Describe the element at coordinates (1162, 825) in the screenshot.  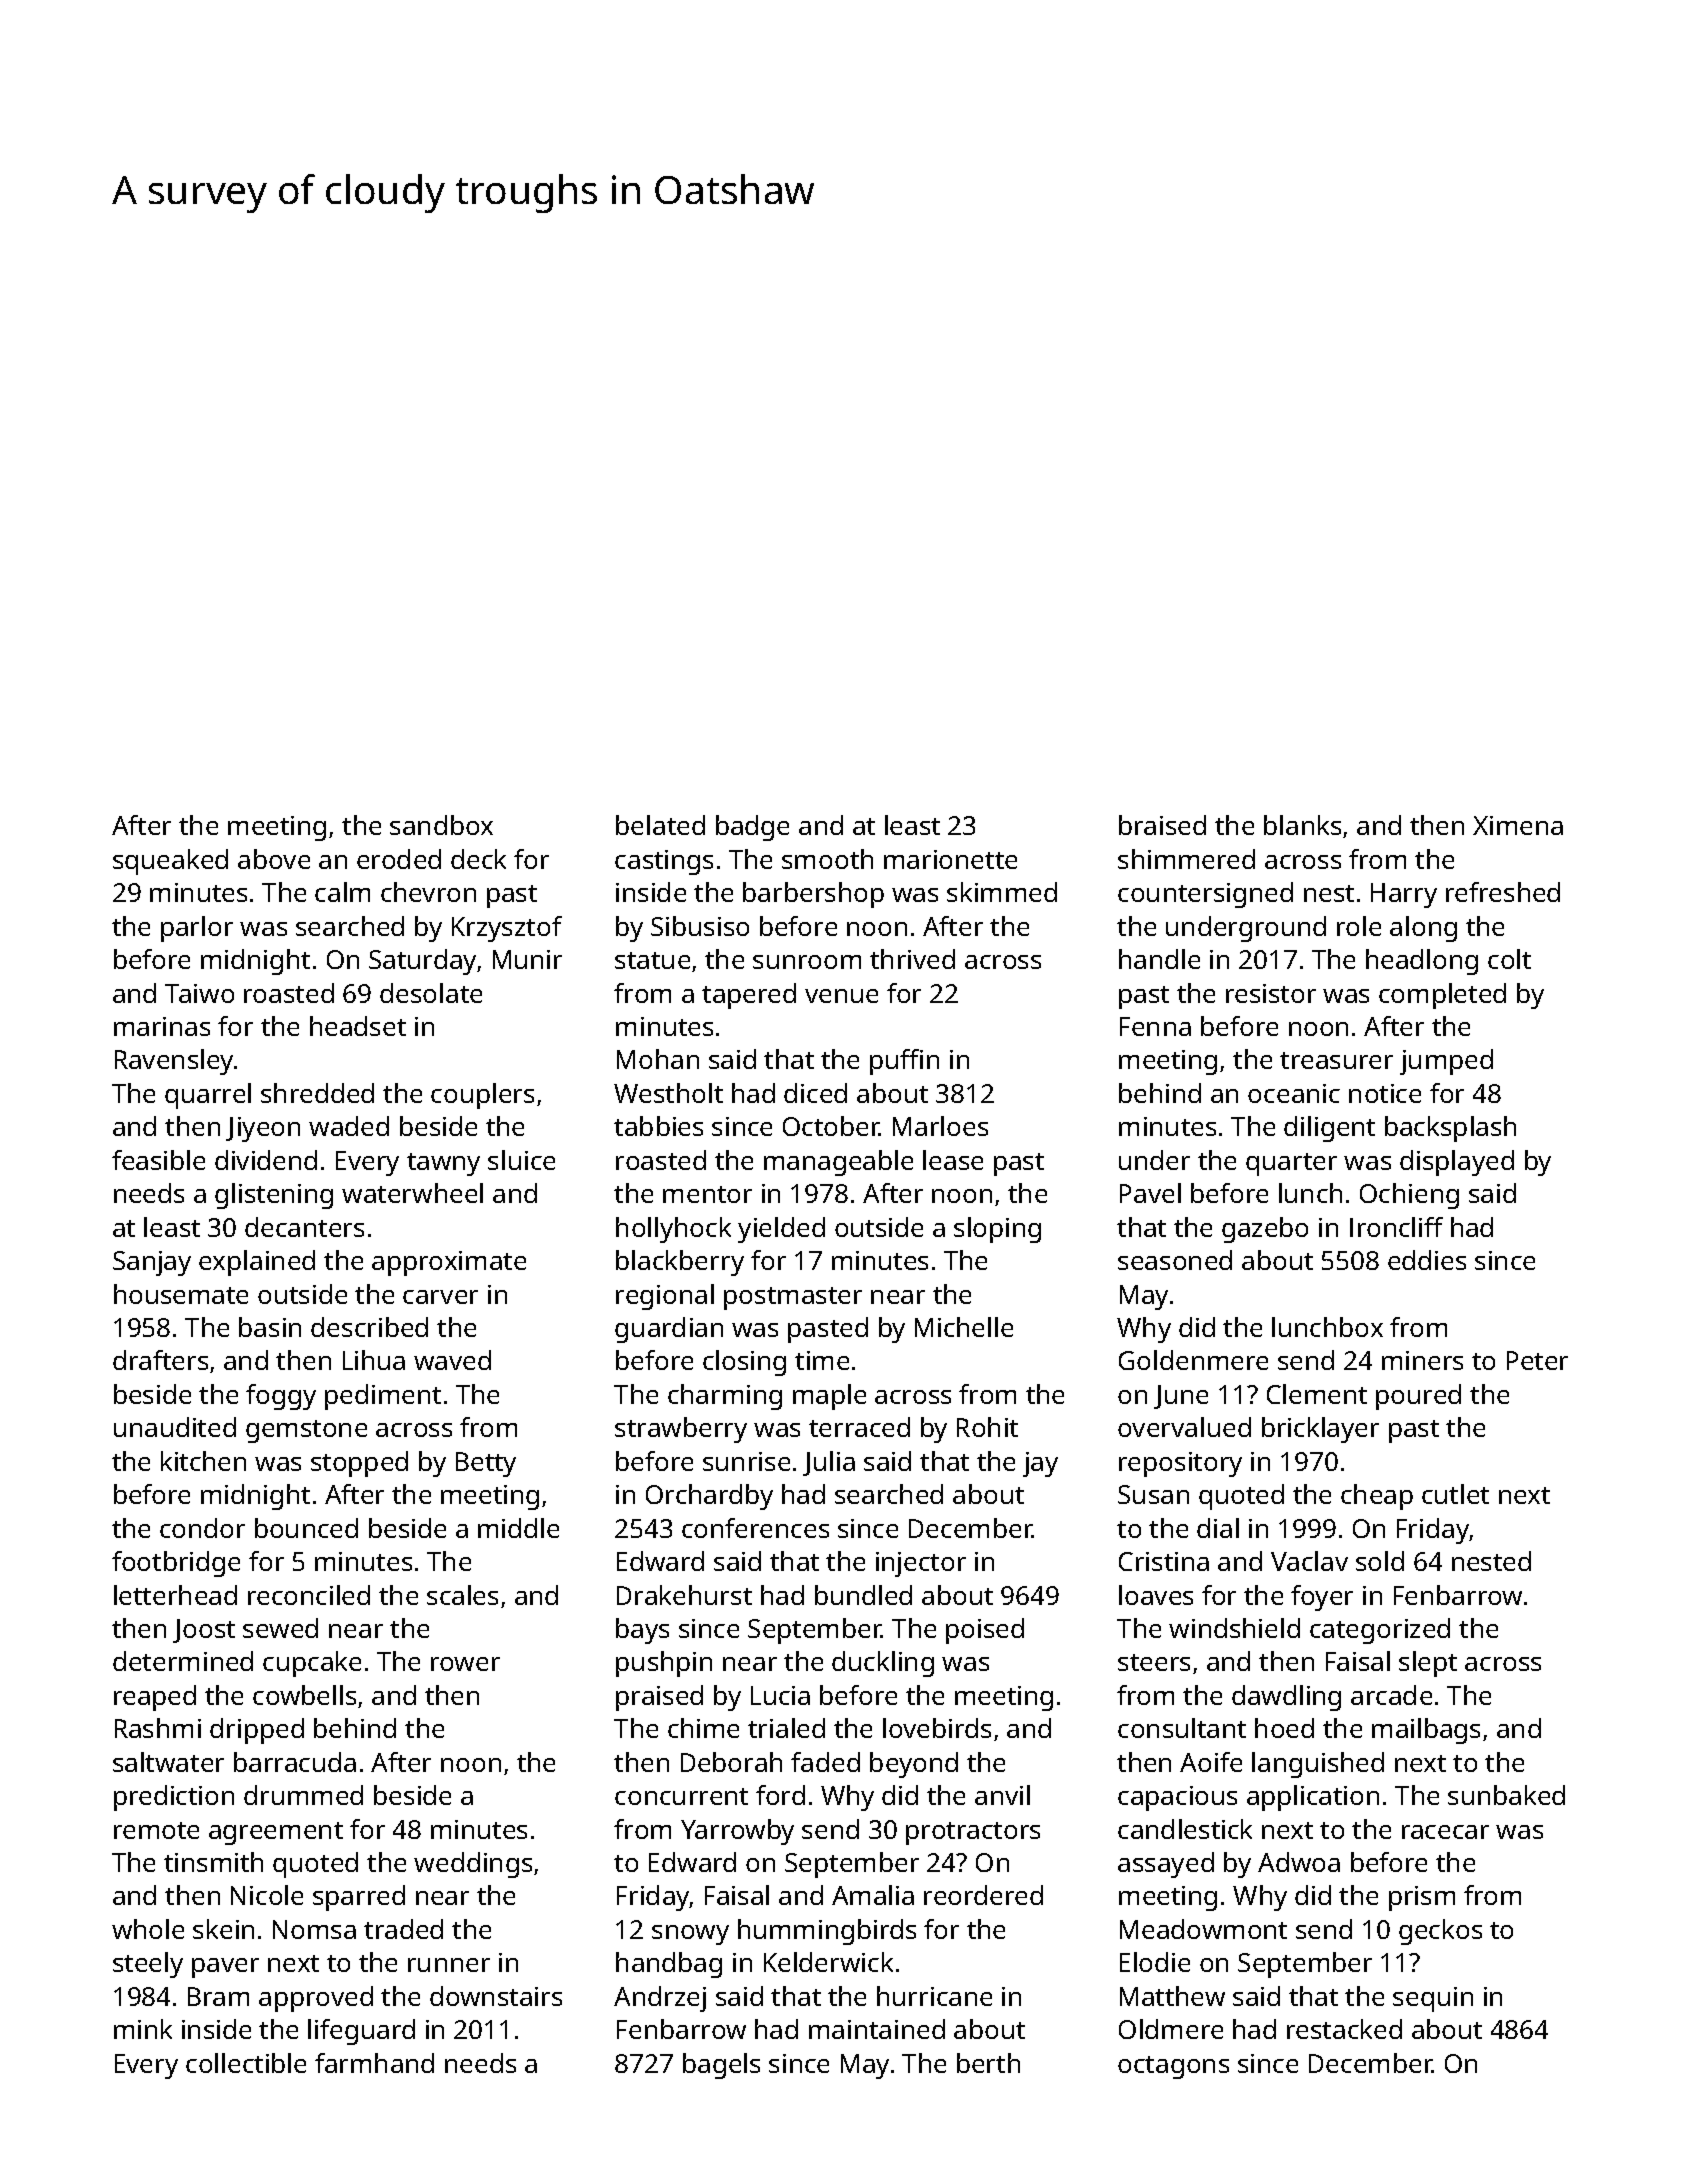
I see `braised` at that location.
